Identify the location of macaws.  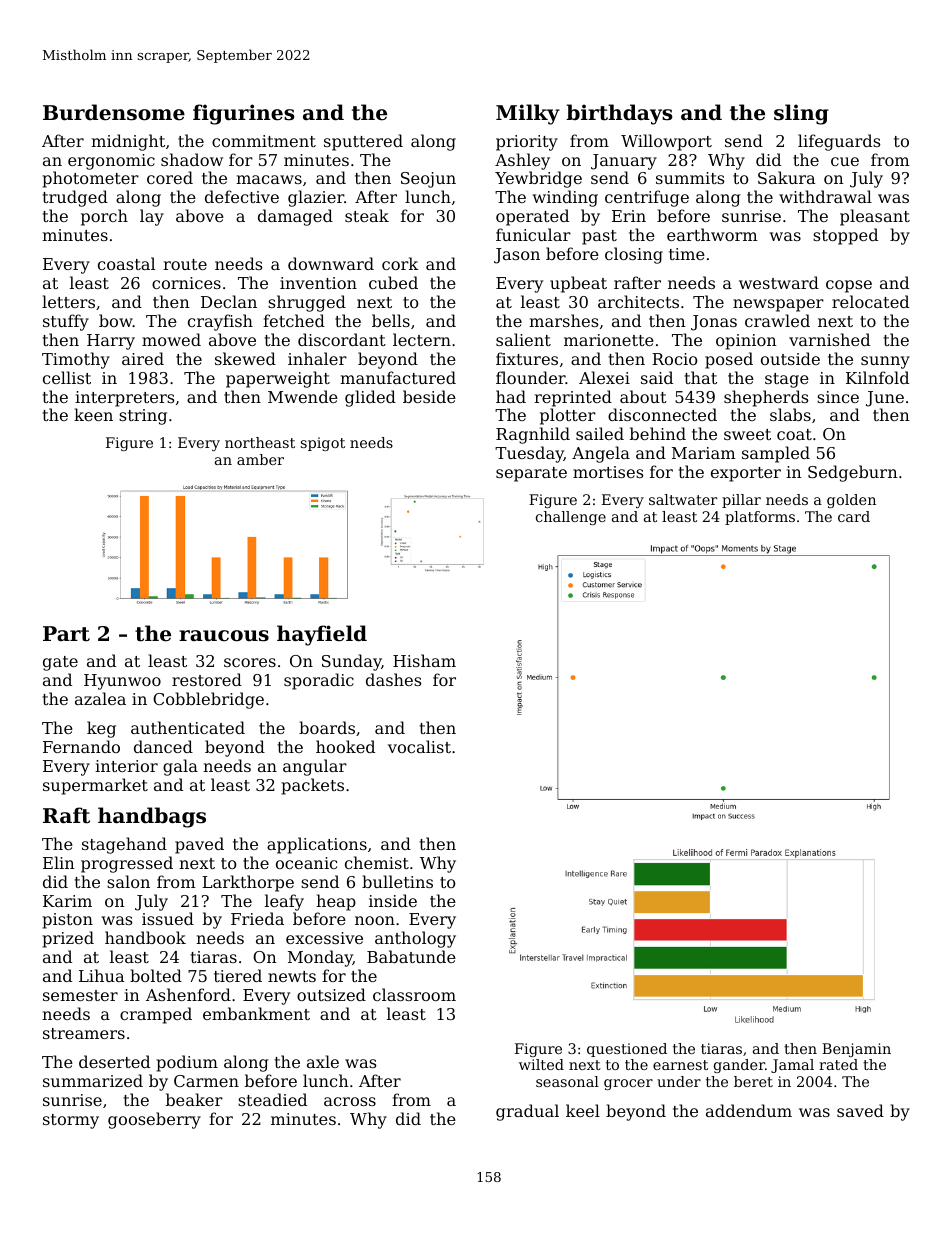
(269, 179).
